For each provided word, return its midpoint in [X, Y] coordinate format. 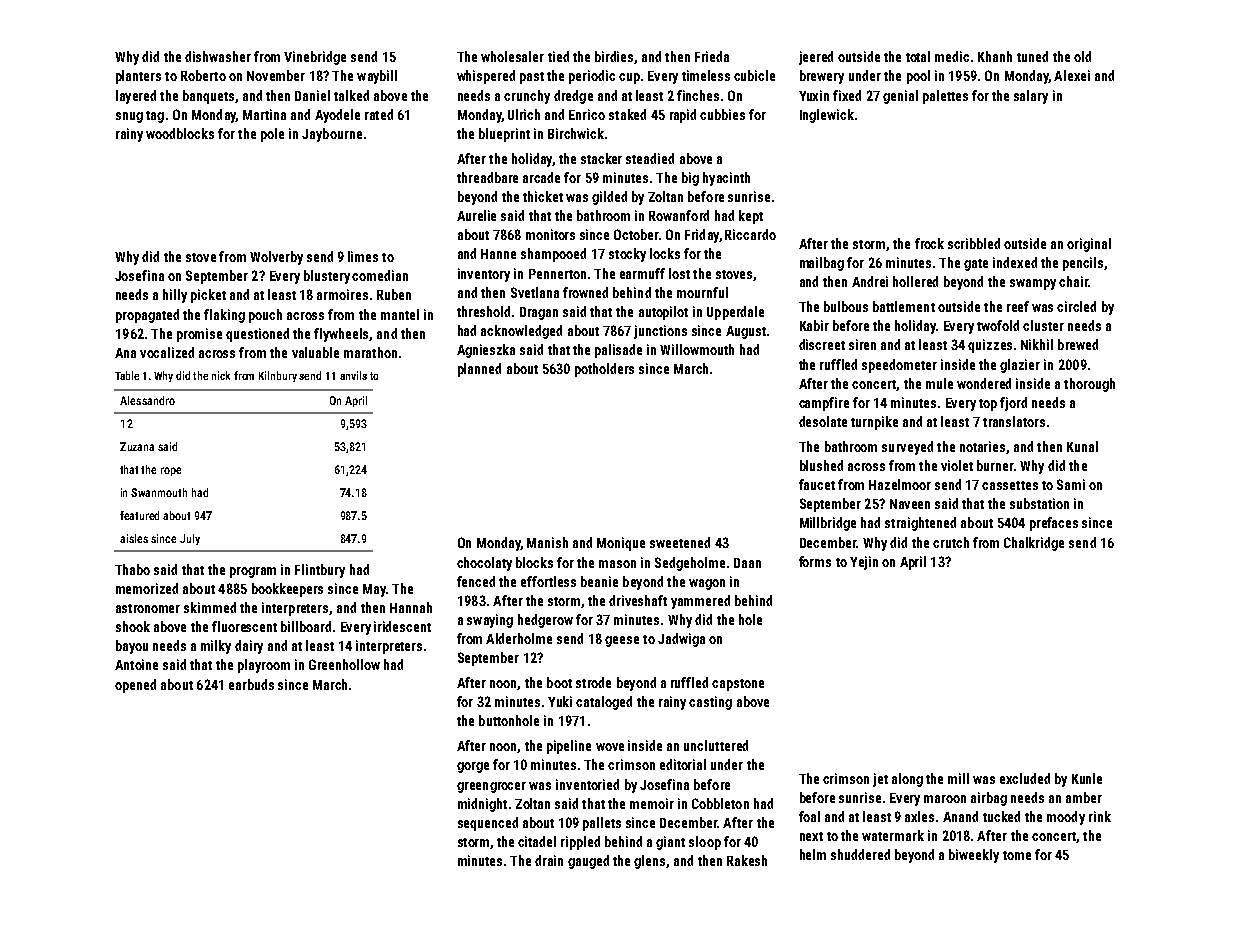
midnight [482, 805]
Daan [747, 563]
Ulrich [524, 114]
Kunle [1087, 778]
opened [135, 686]
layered [136, 97]
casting [710, 703]
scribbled [974, 243]
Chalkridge [1034, 544]
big [690, 179]
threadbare [487, 177]
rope [171, 471]
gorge [473, 767]
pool [918, 77]
